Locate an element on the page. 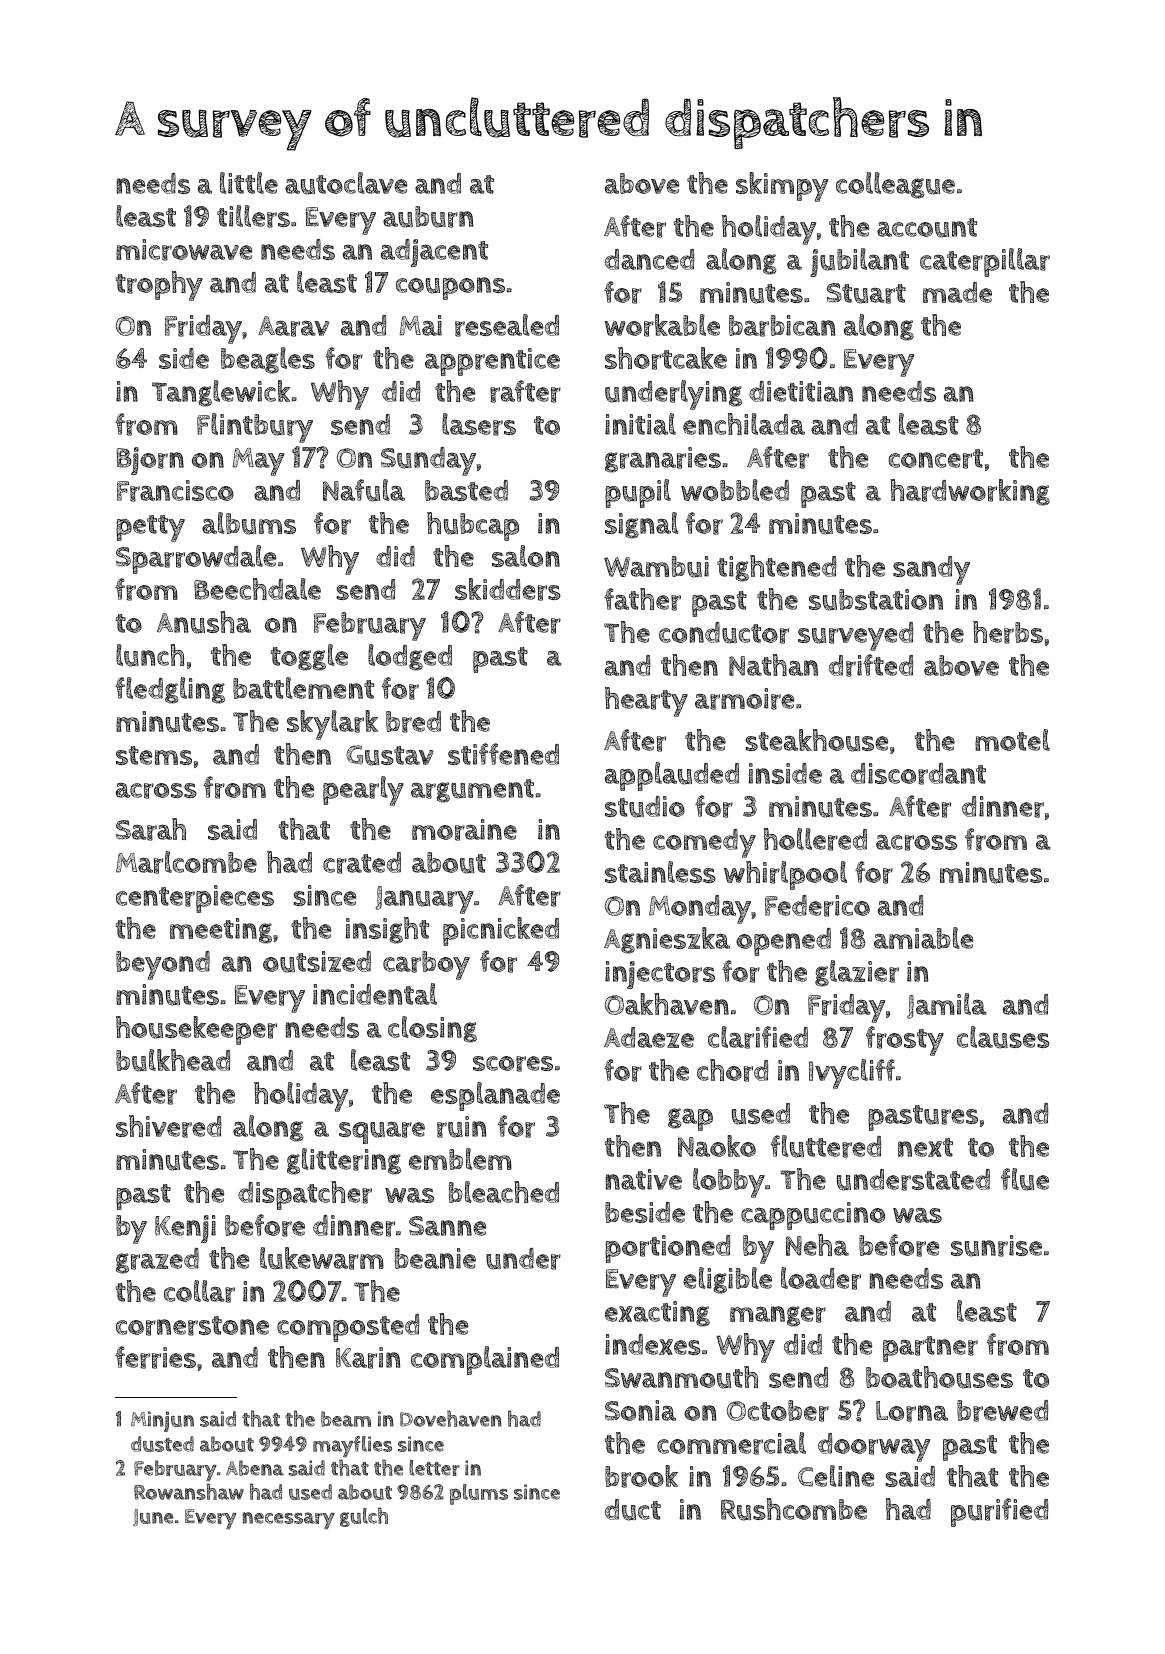 This page has width=1165, height=1654. colleague is located at coordinates (895, 185).
